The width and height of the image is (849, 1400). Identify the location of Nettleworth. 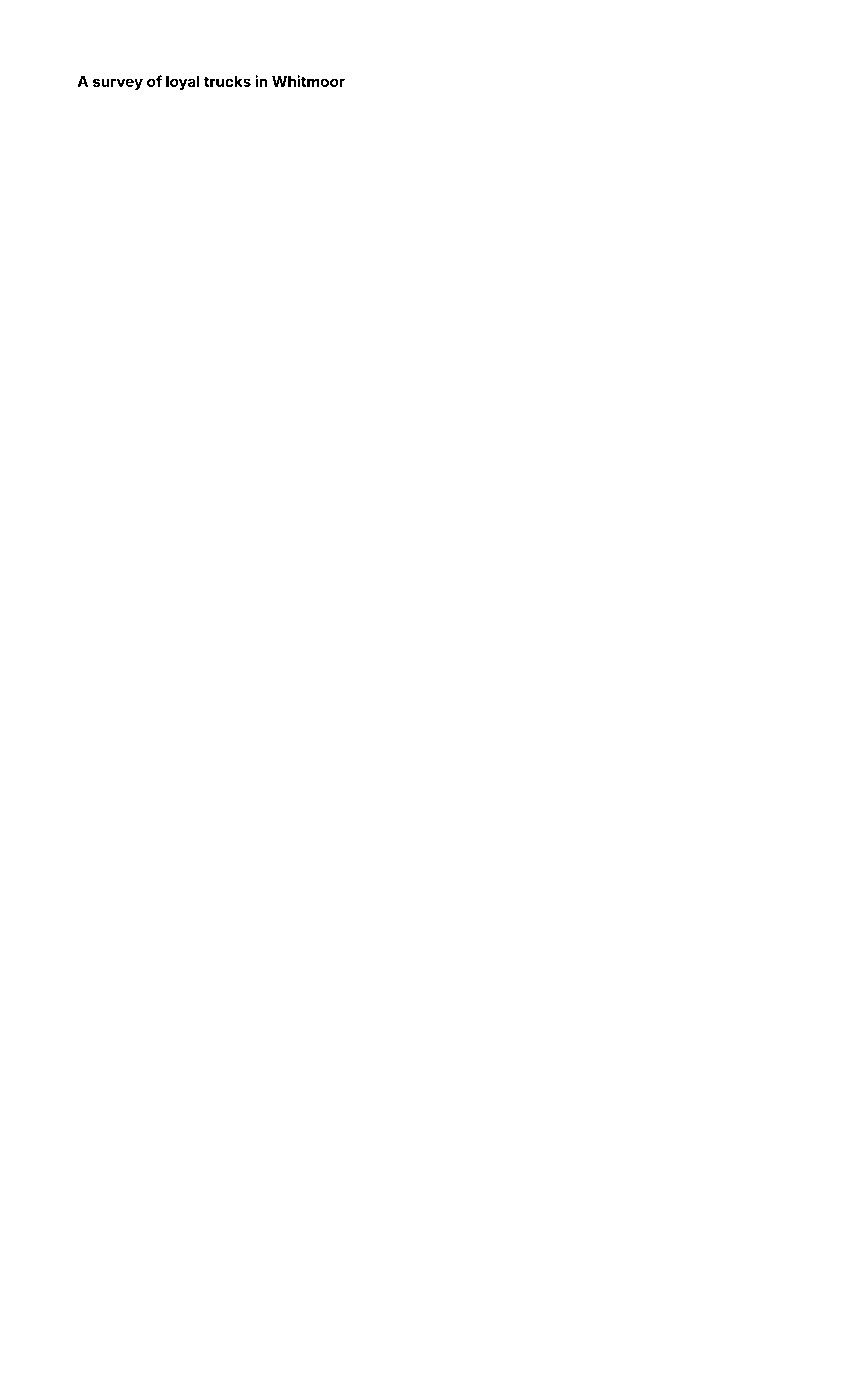
(346, 241).
